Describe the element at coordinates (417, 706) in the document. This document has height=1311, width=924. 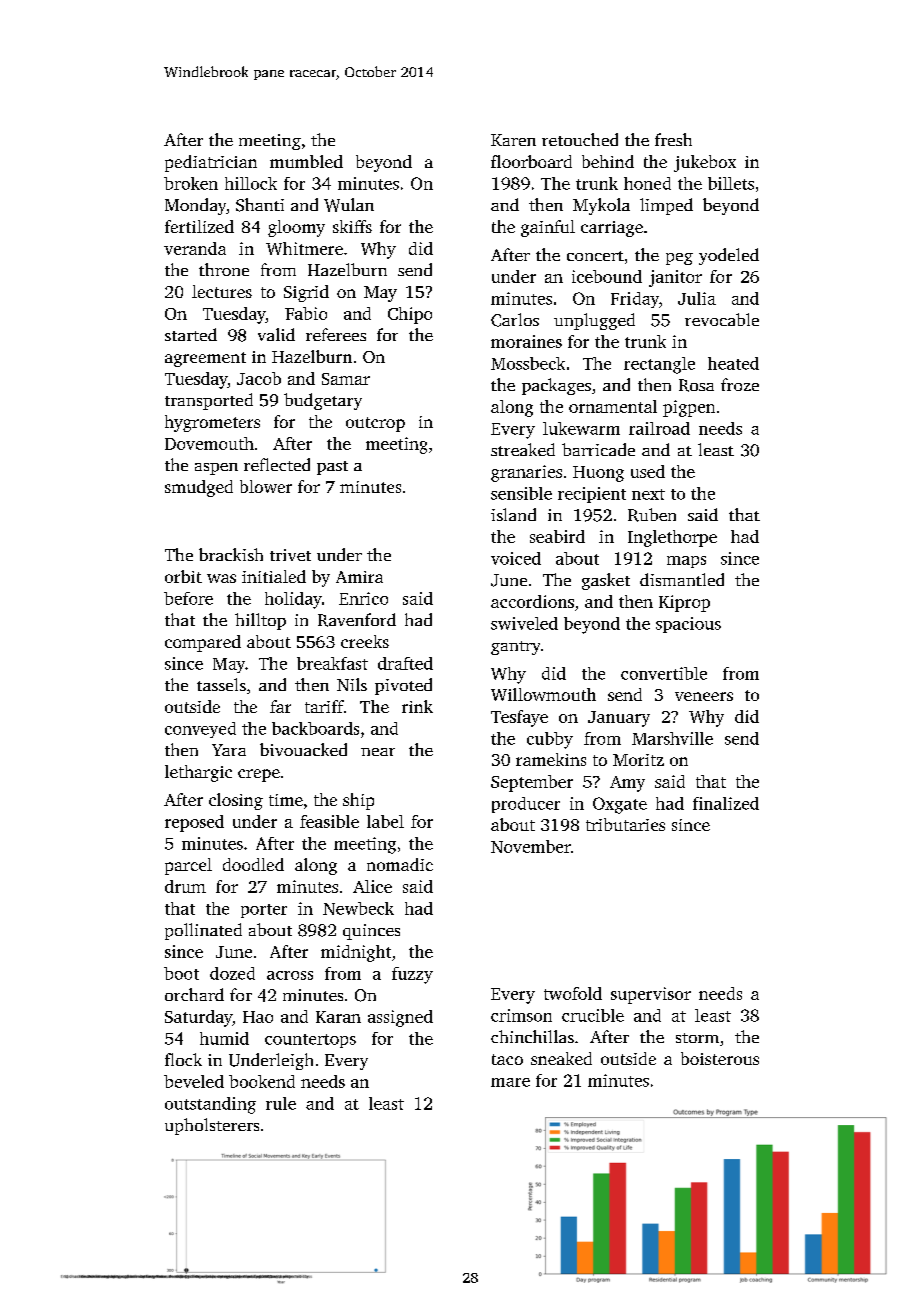
I see `rink` at that location.
